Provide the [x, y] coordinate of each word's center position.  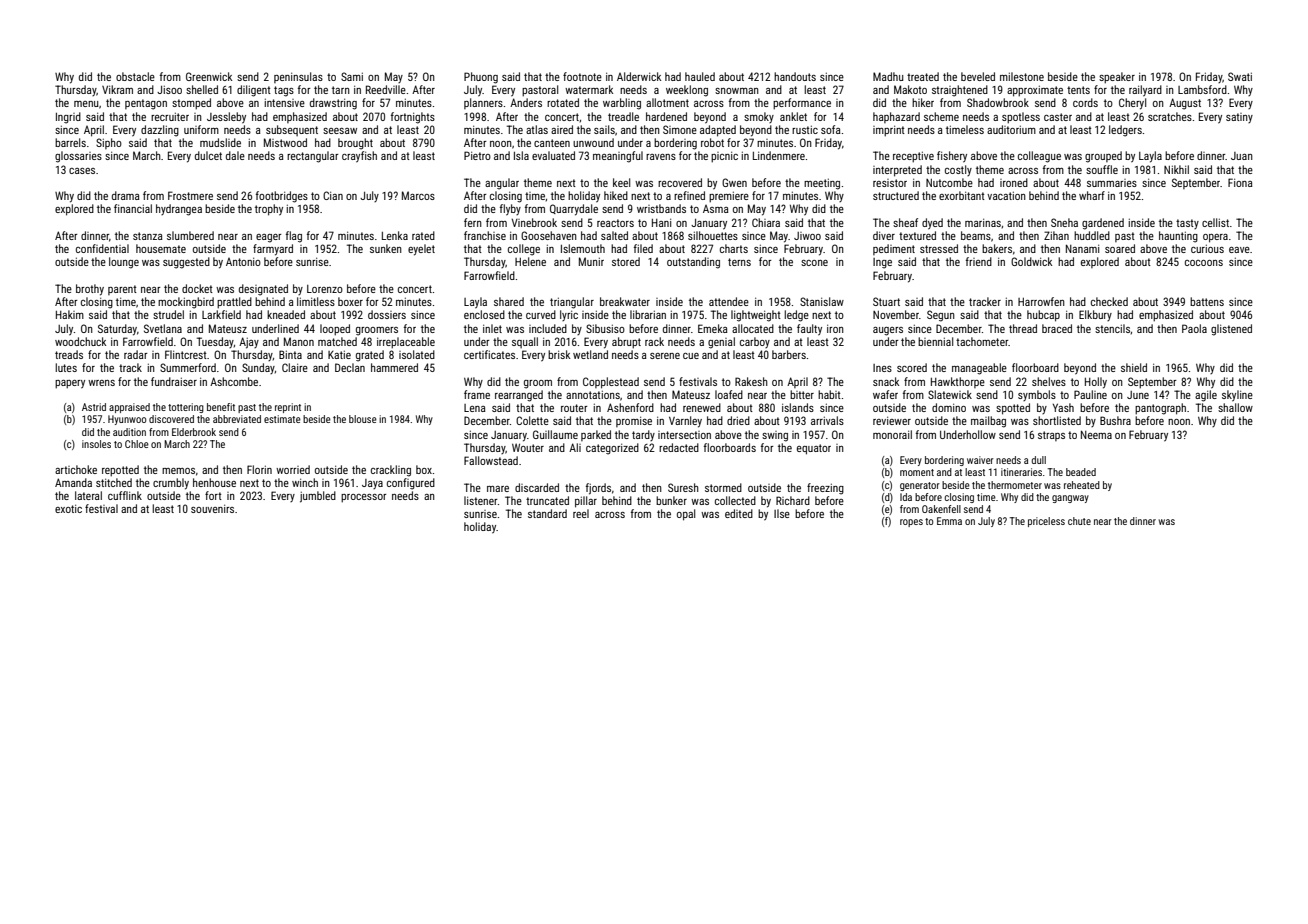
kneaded [286, 314]
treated [923, 76]
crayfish [359, 157]
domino [949, 407]
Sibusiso [605, 328]
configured [411, 484]
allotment [667, 102]
